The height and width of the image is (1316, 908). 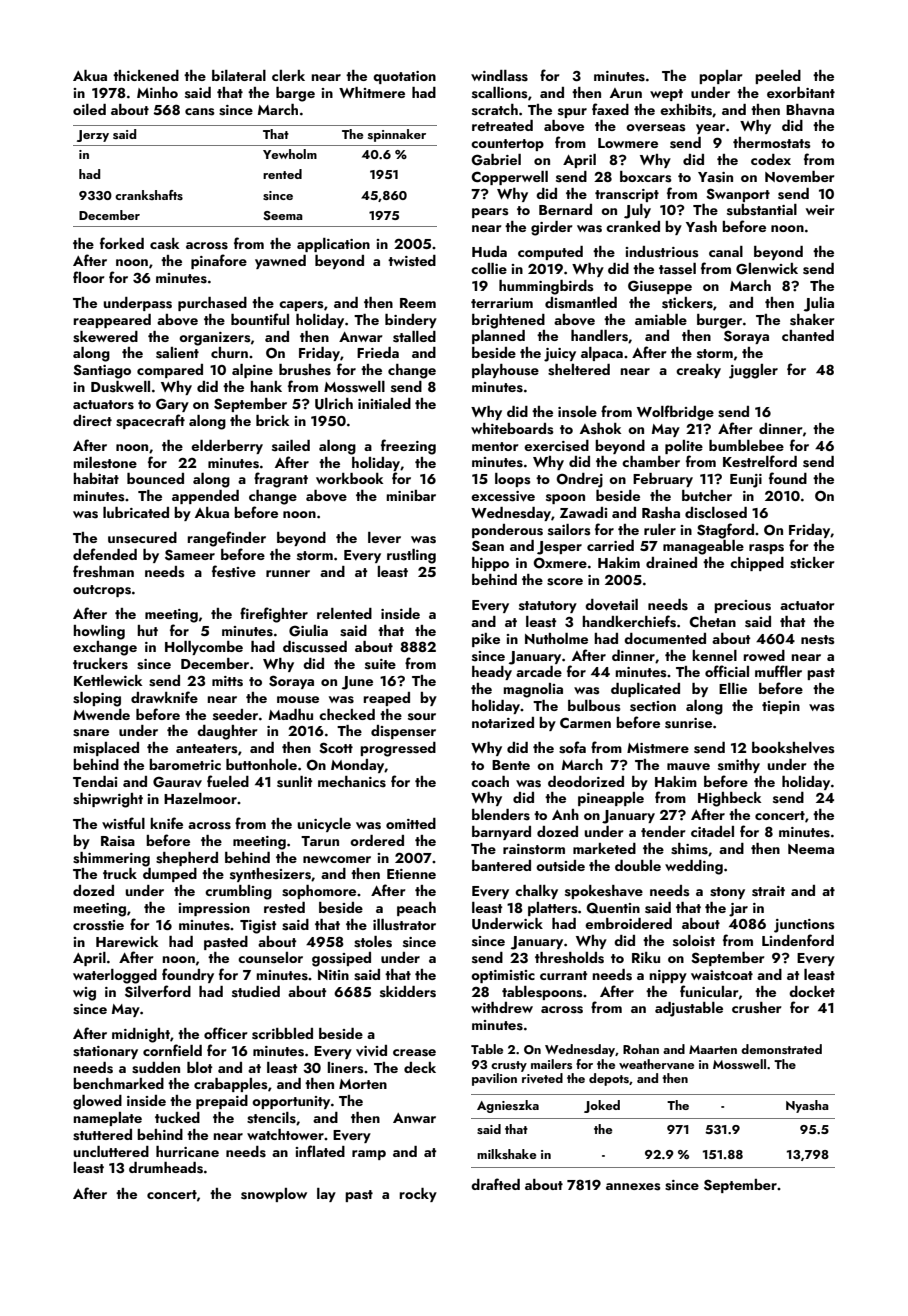 What do you see at coordinates (404, 77) in the image?
I see `quotation` at bounding box center [404, 77].
